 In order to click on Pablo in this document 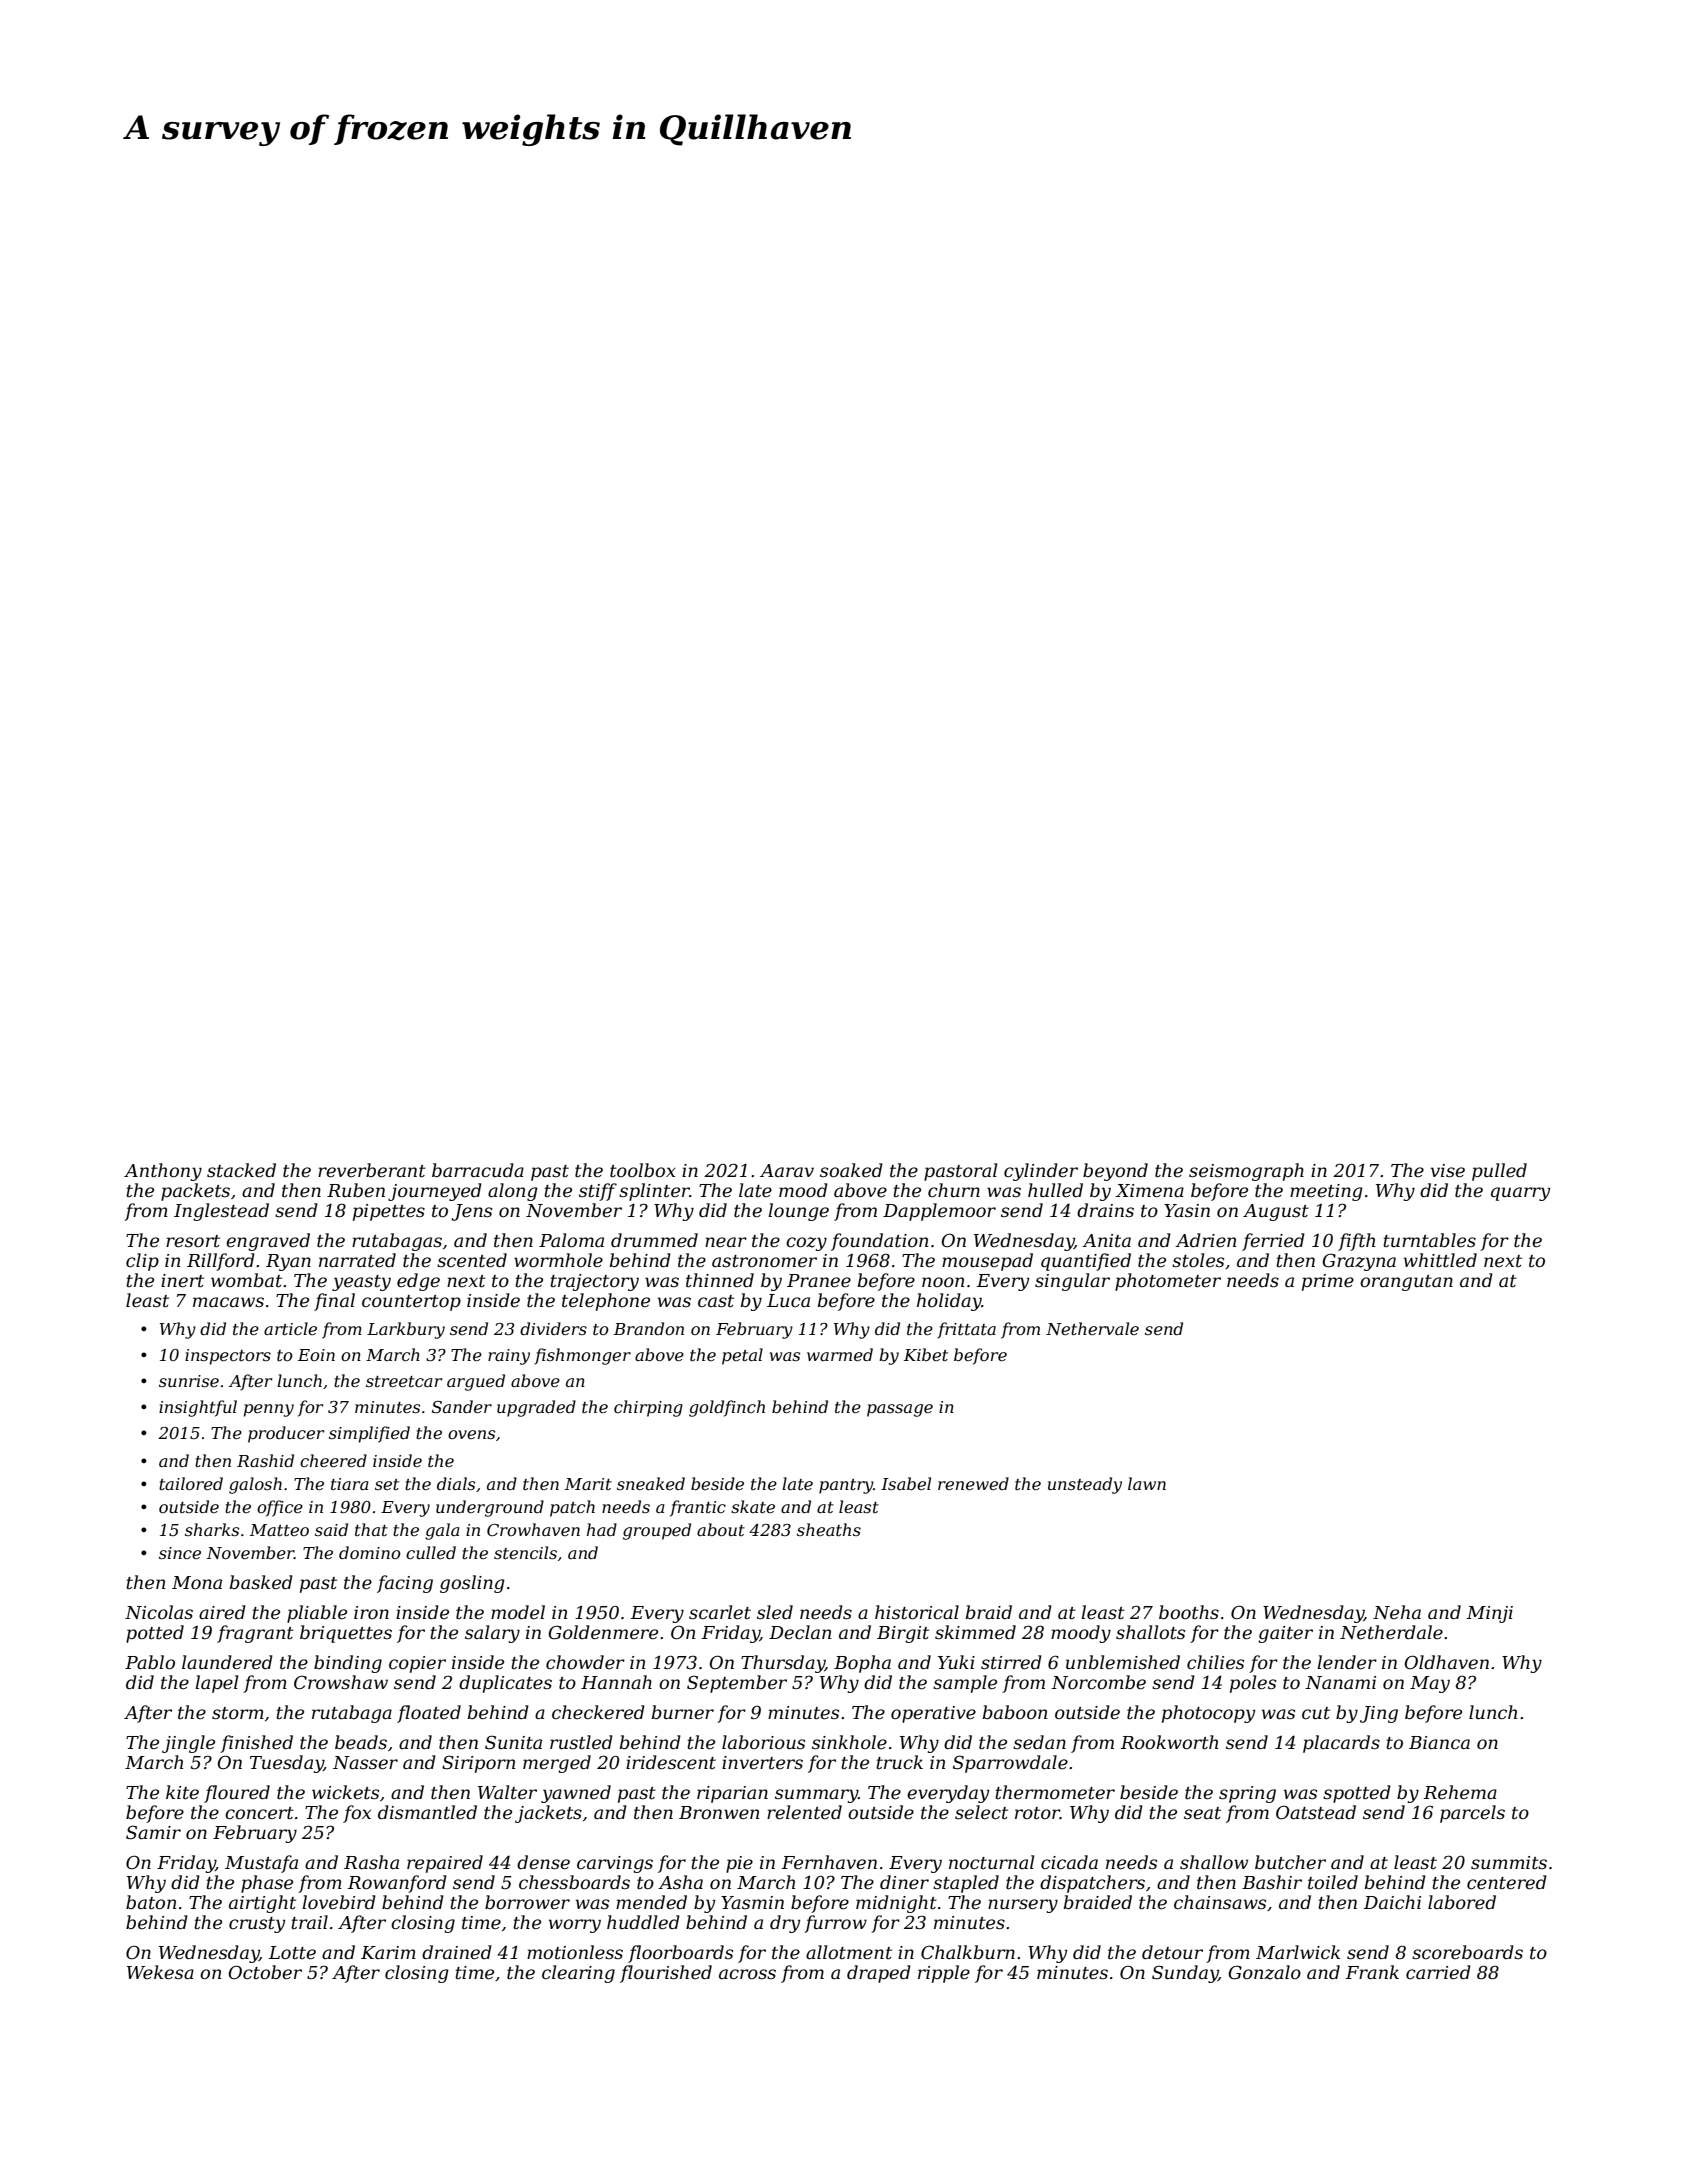, I will do `click(150, 1662)`.
